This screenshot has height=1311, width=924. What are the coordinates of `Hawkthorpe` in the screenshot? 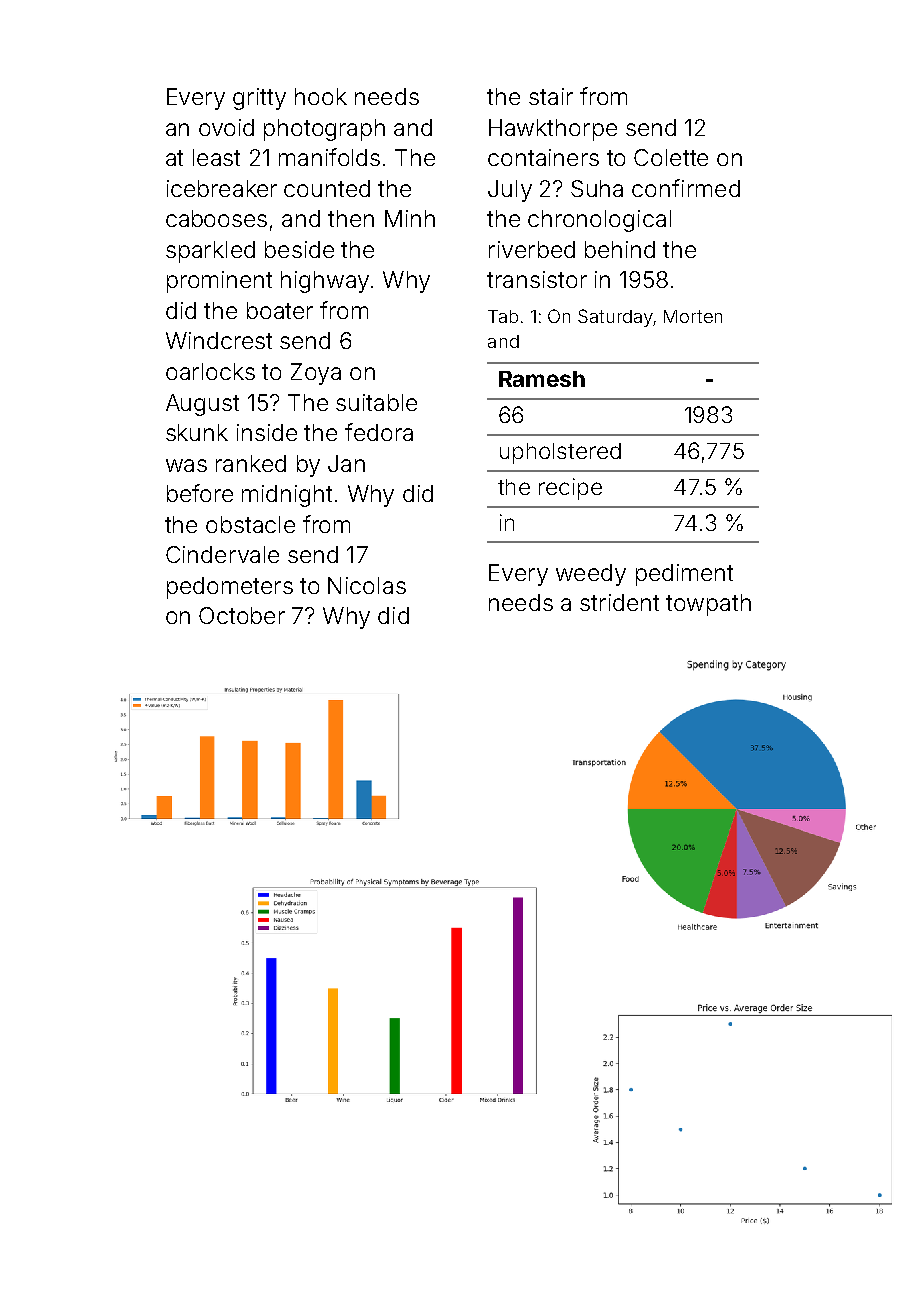 It's located at (553, 130).
